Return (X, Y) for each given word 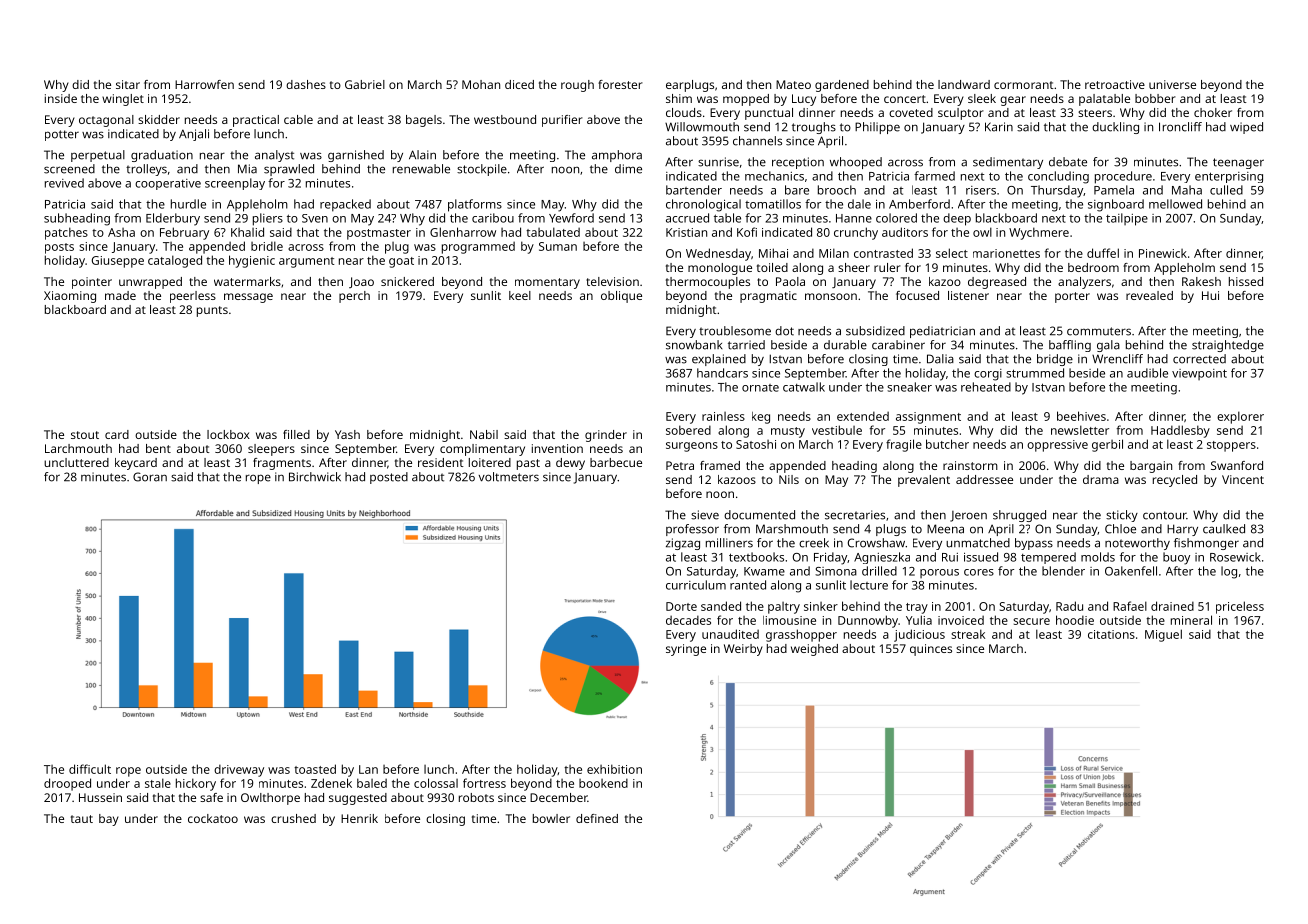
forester (620, 84)
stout (85, 435)
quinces (931, 650)
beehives (1081, 416)
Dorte (681, 606)
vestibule (837, 430)
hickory (196, 784)
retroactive (1115, 84)
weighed (814, 650)
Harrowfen (204, 84)
